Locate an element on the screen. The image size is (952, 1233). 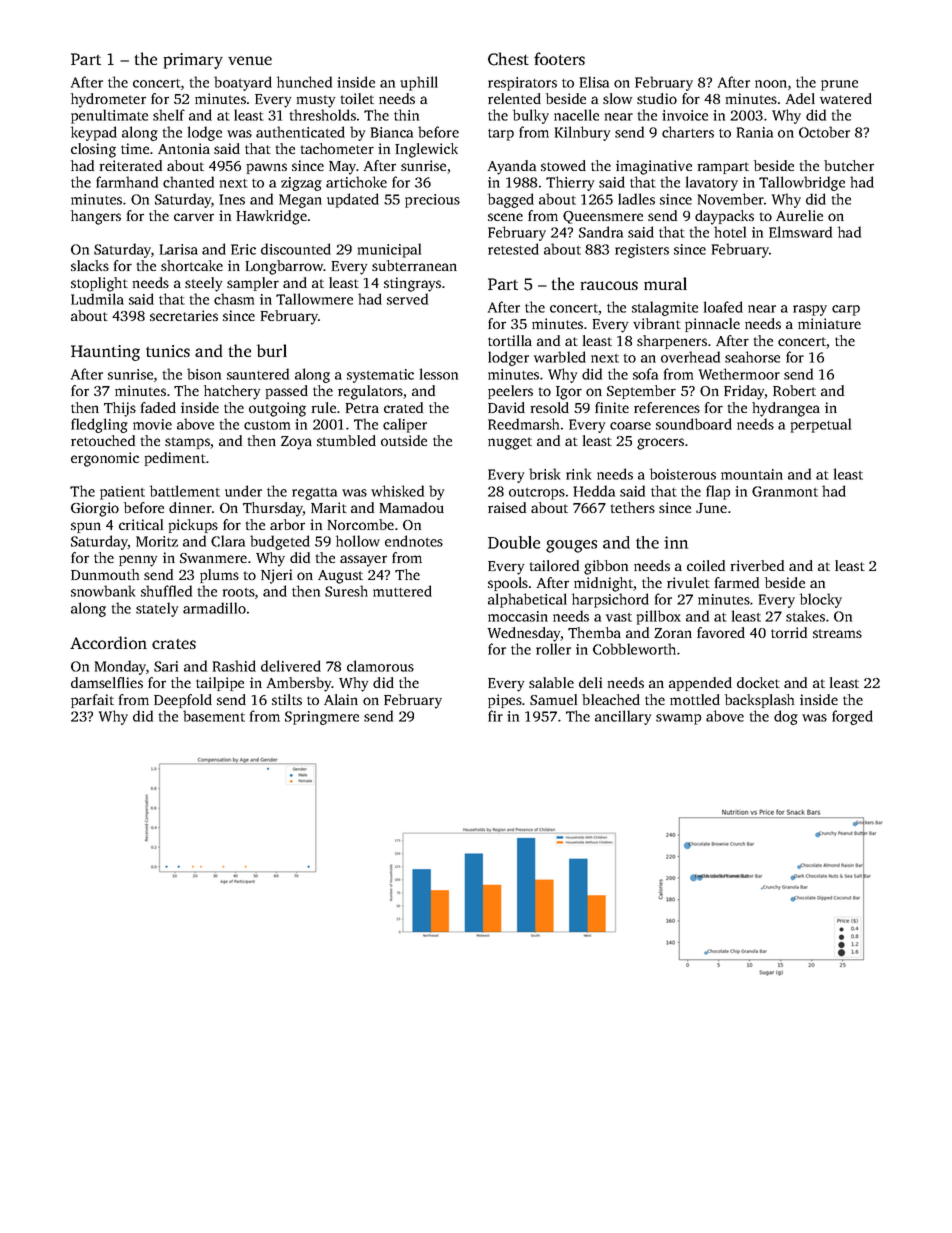
Chest is located at coordinates (508, 59).
